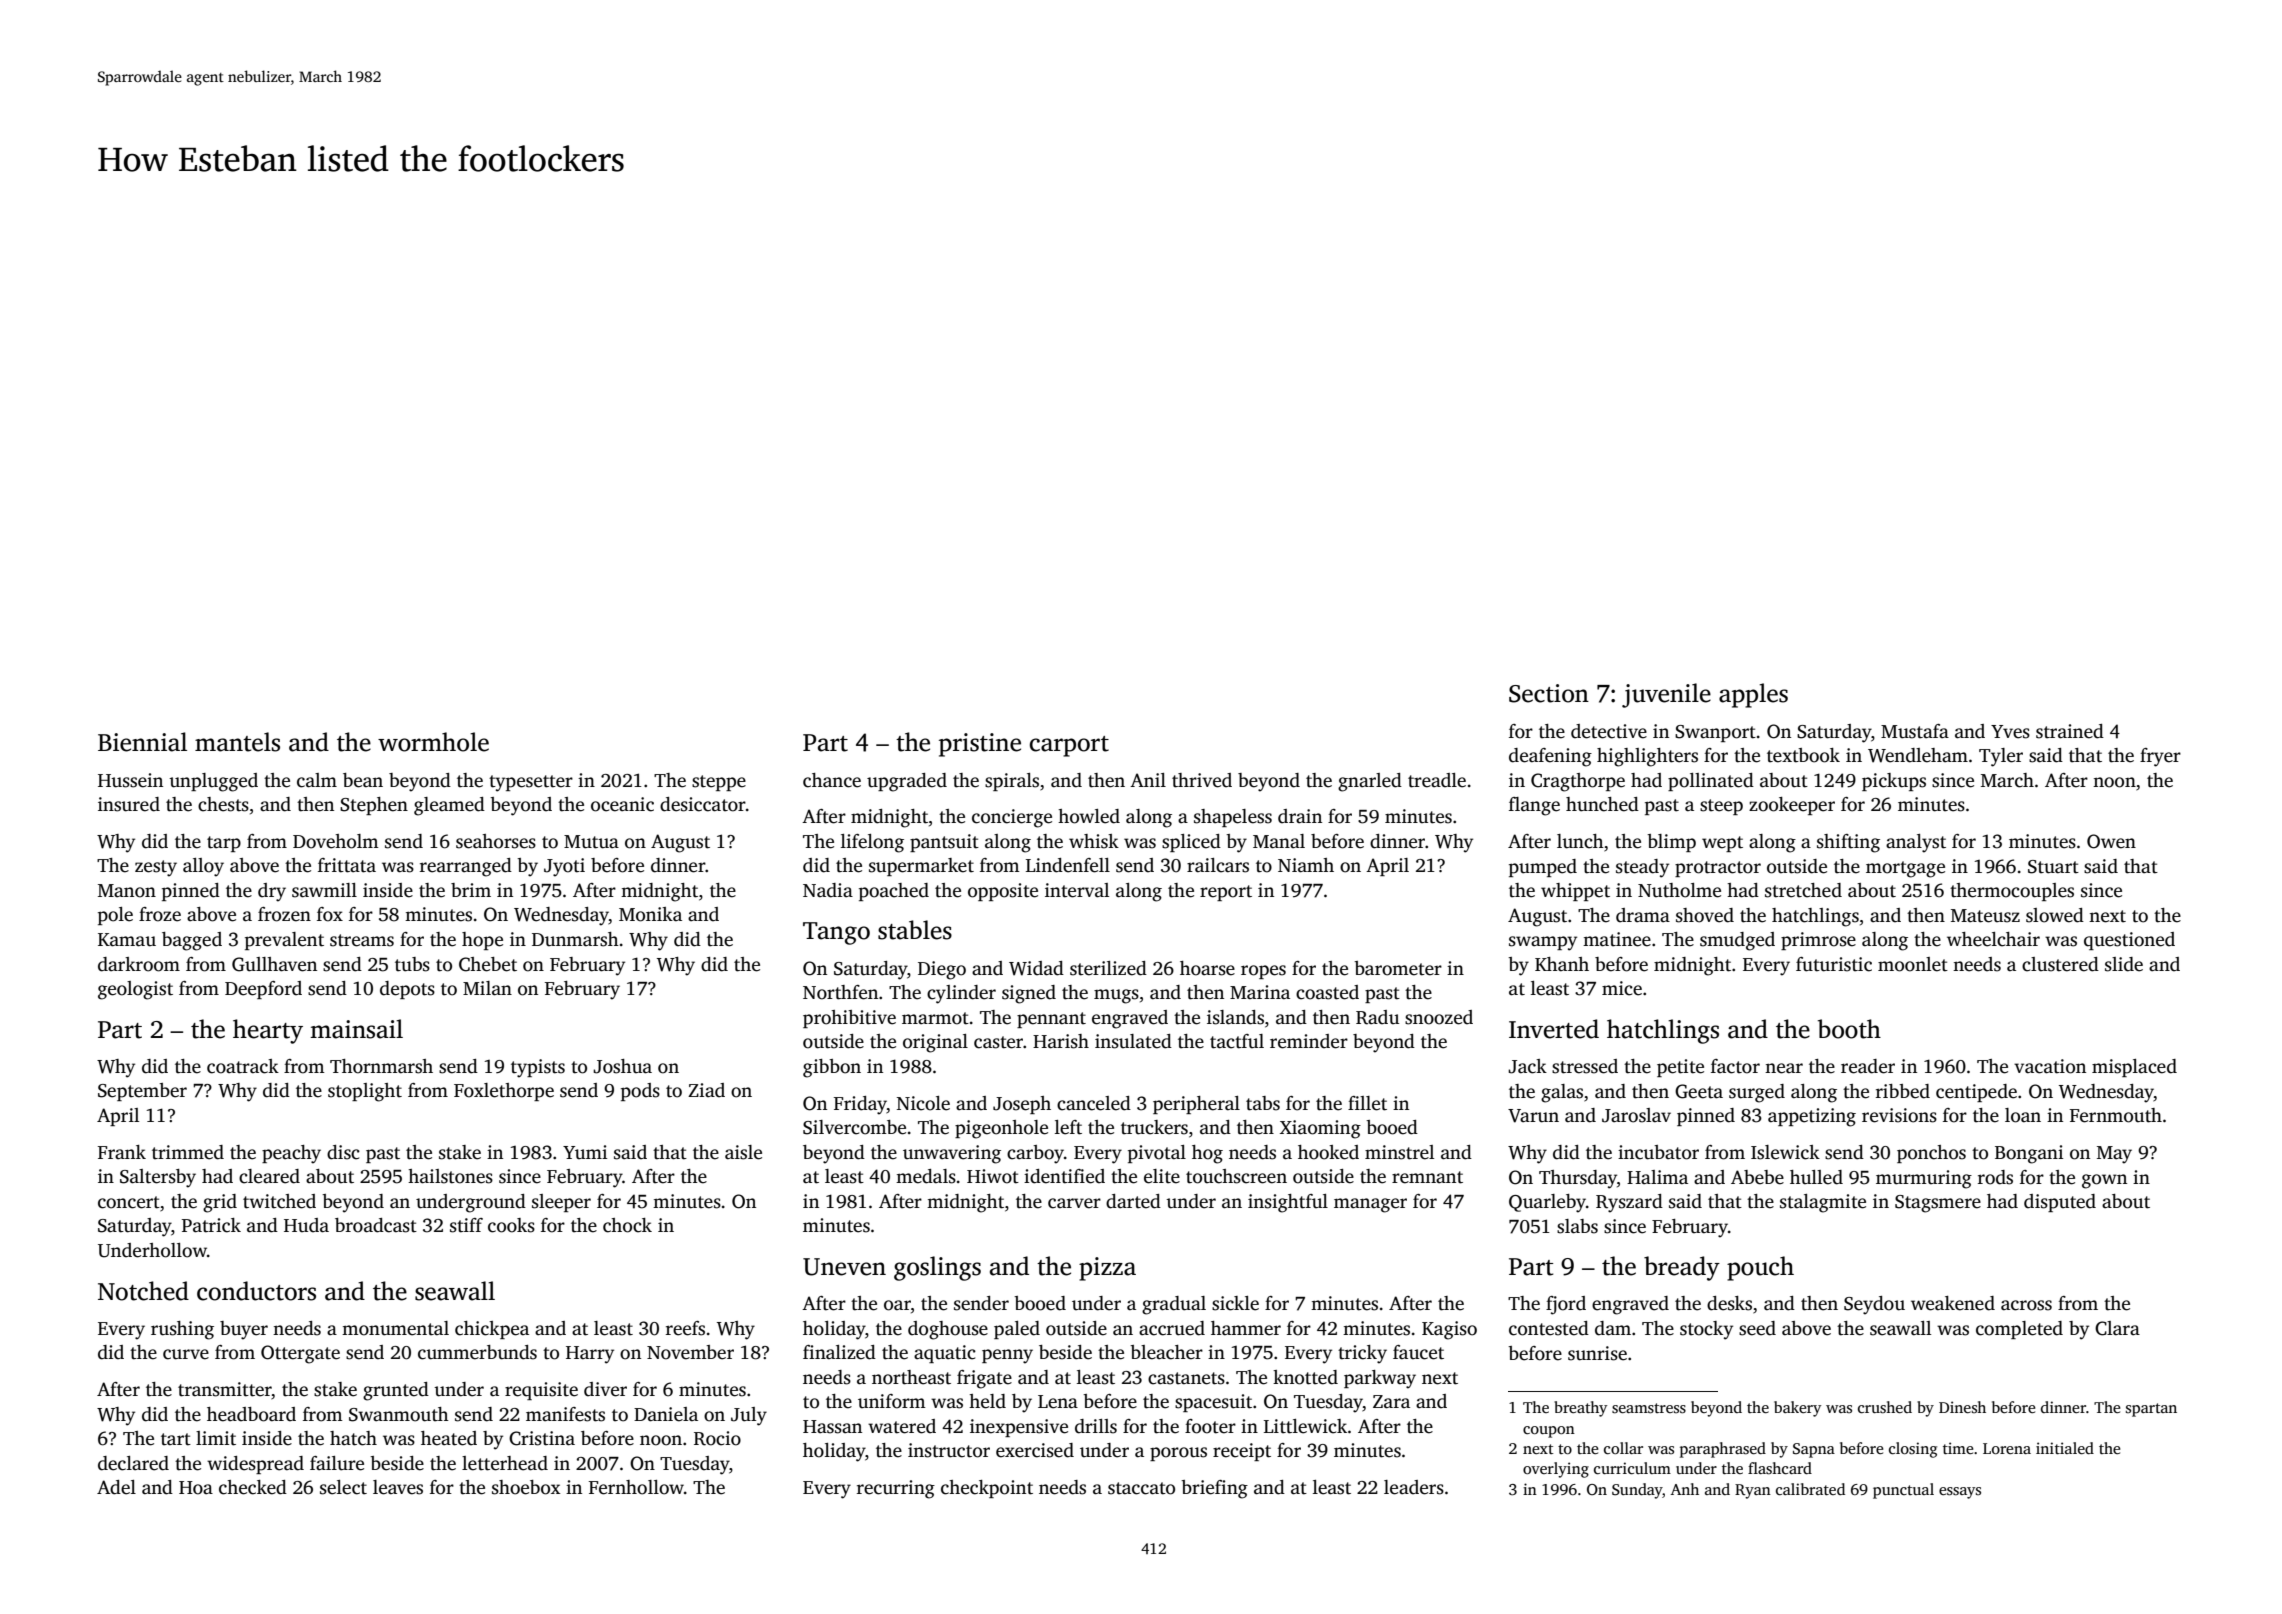 The image size is (2282, 1614). Describe the element at coordinates (926, 1176) in the screenshot. I see `medals` at that location.
